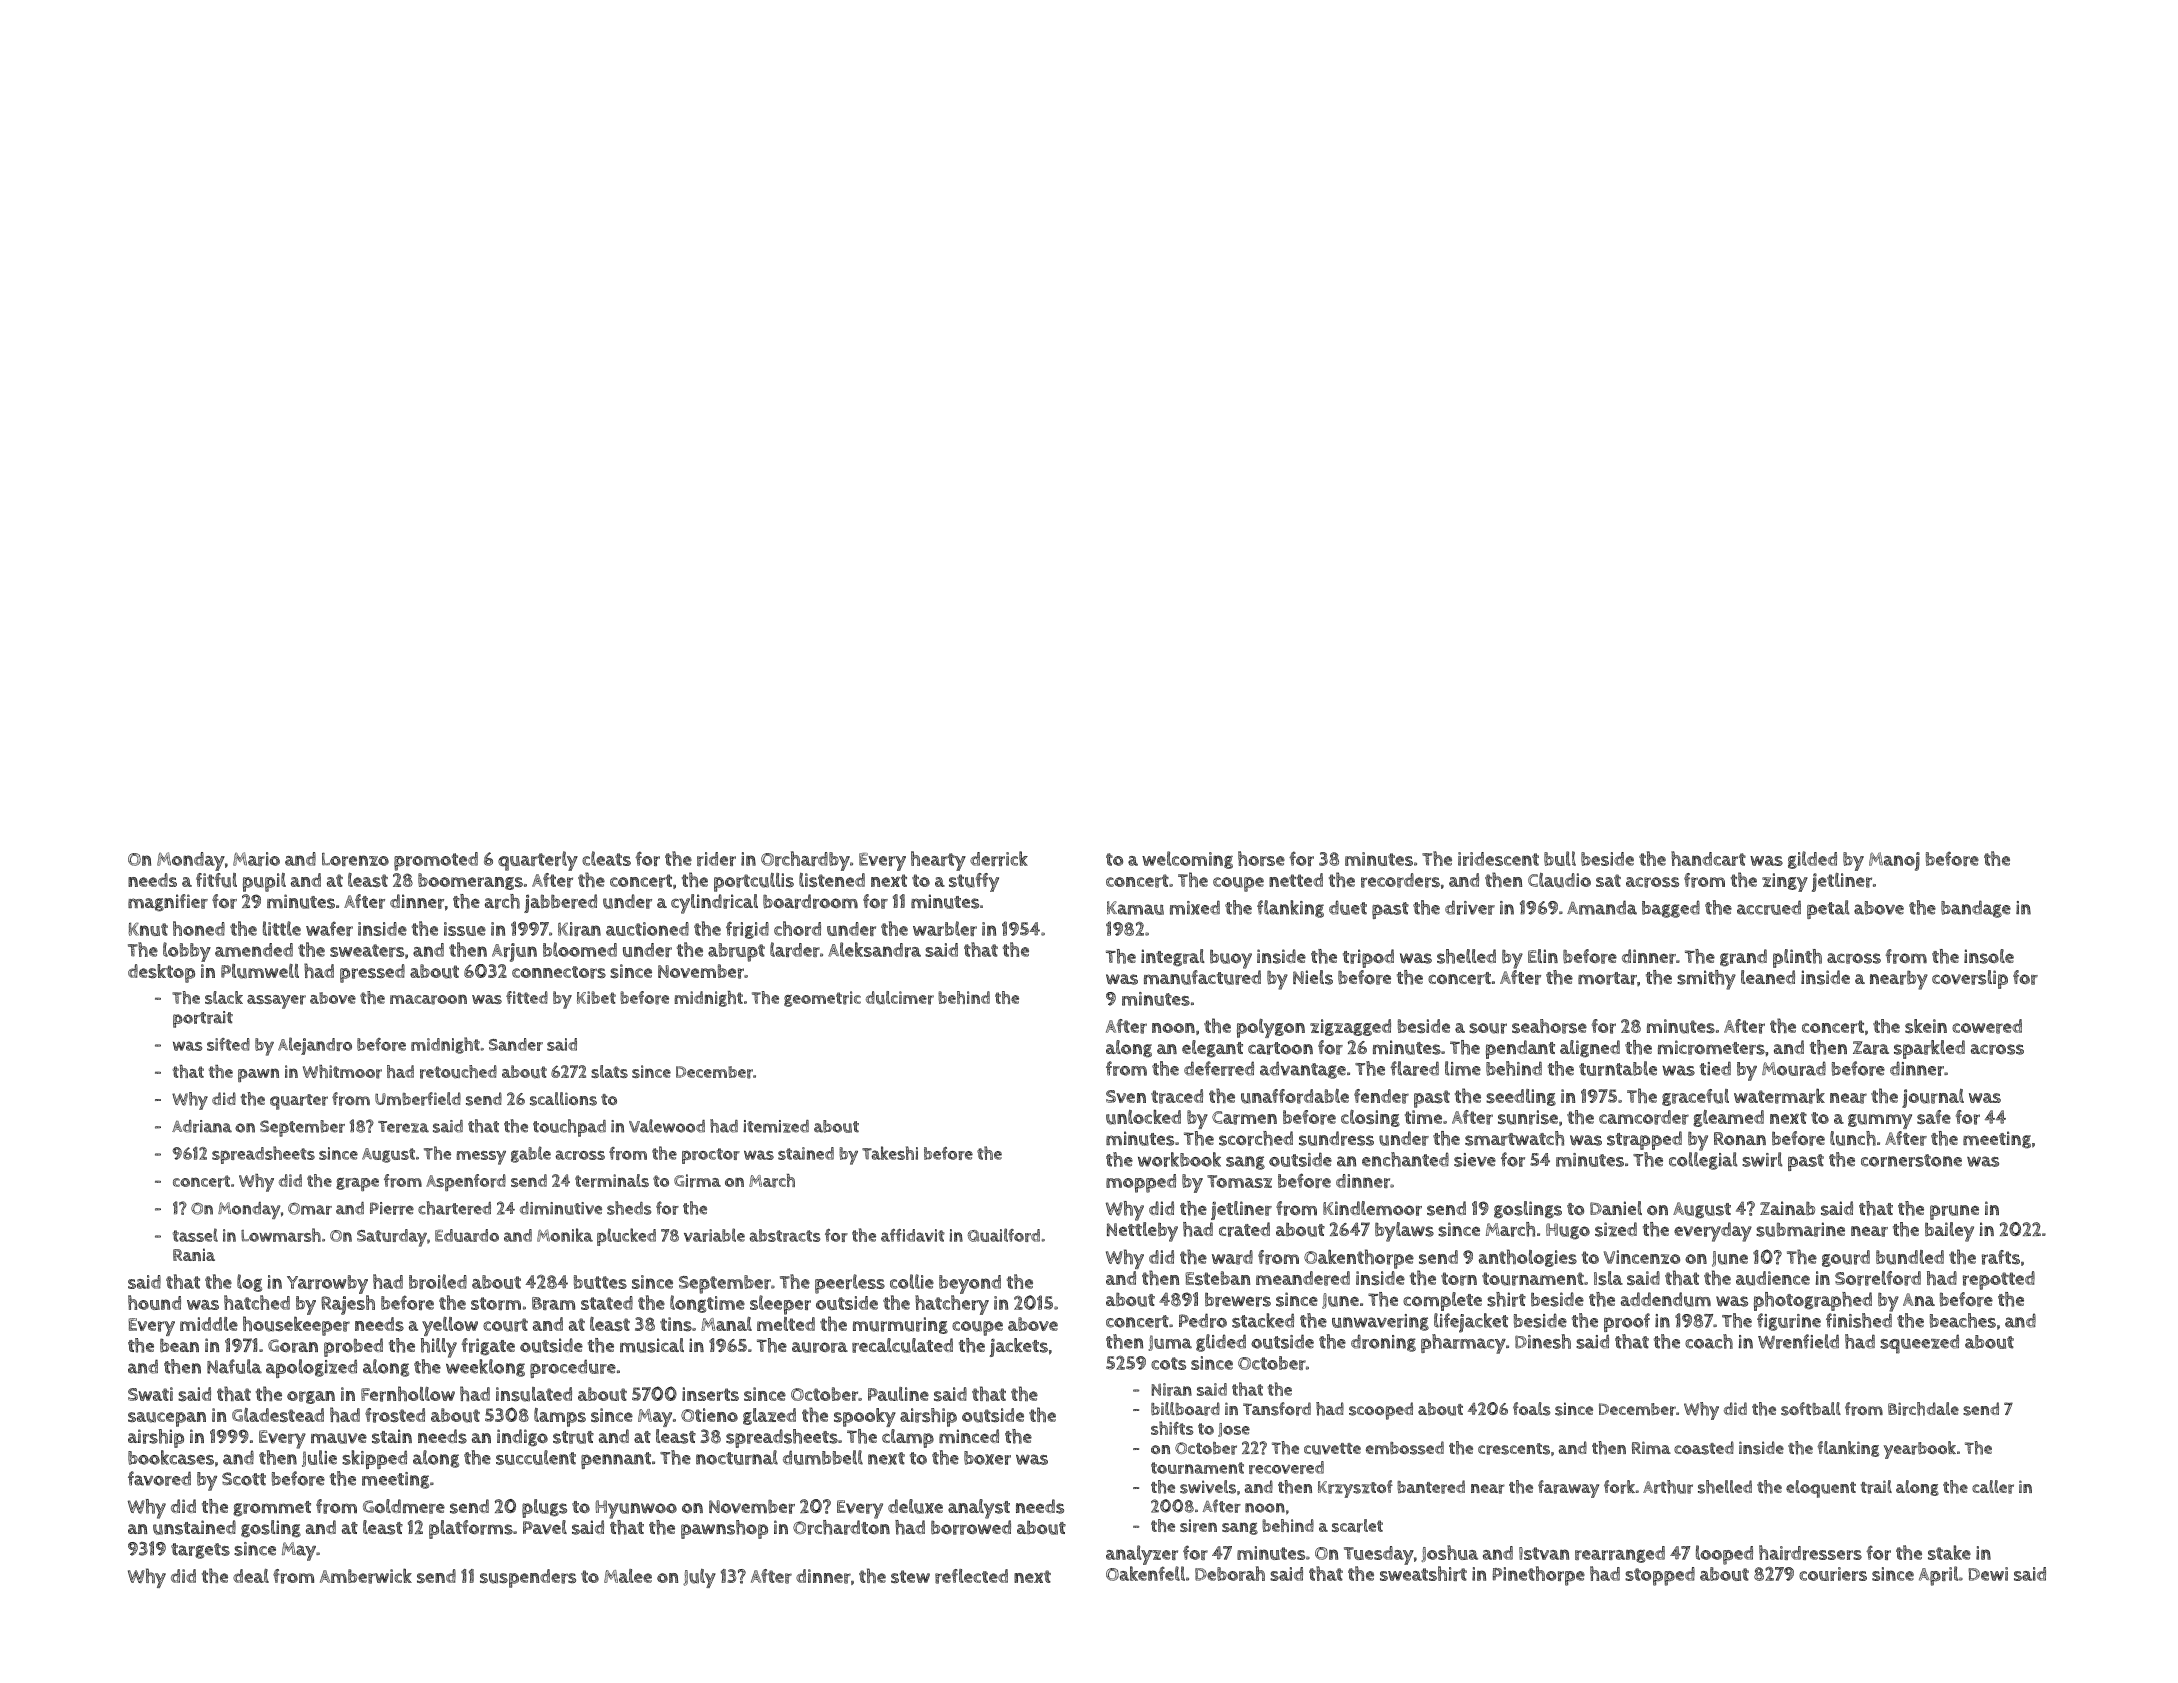  Describe the element at coordinates (1219, 1068) in the screenshot. I see `deferred` at that location.
